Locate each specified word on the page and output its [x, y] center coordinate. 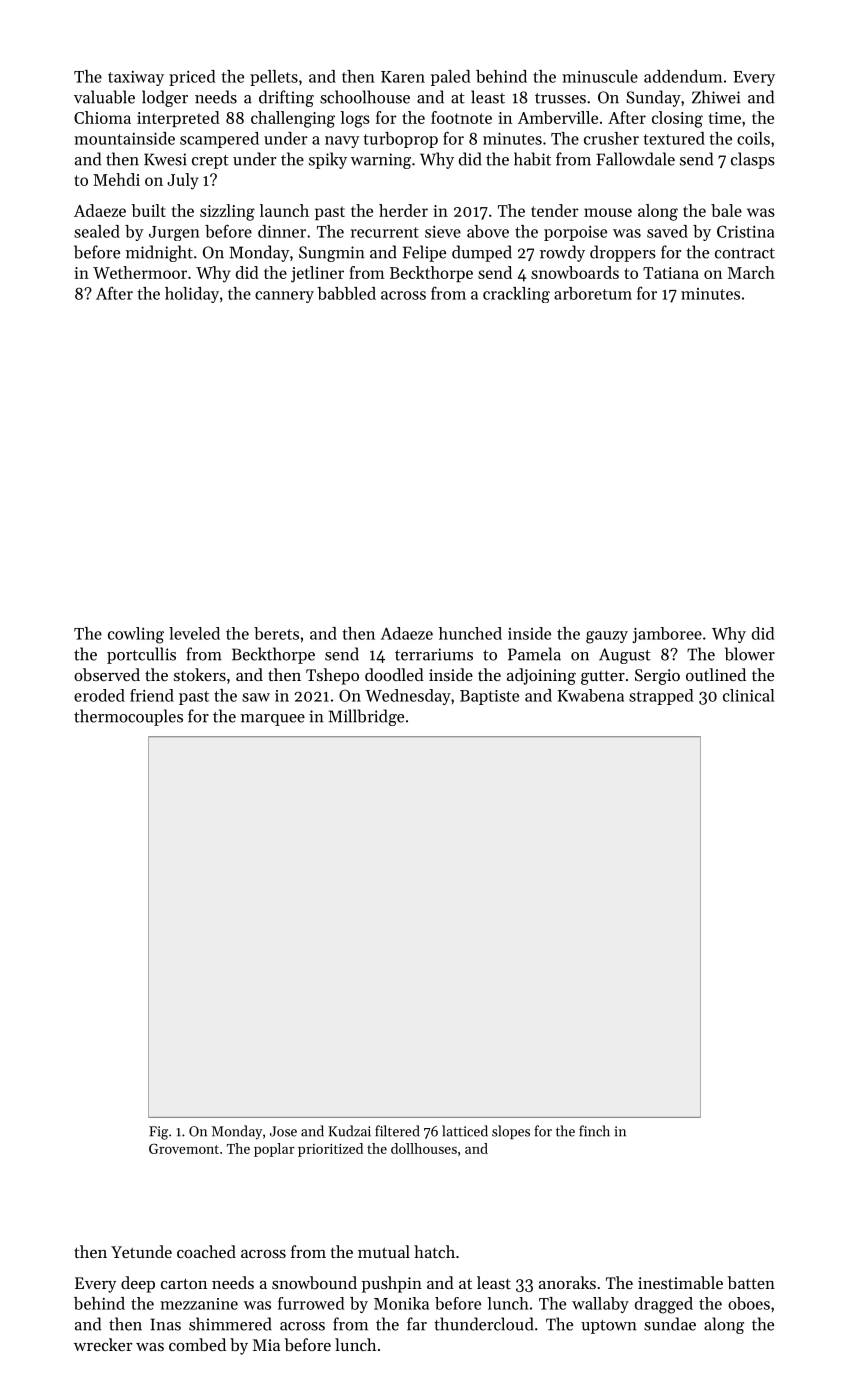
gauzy [607, 637]
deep [138, 1284]
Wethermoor [140, 272]
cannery [284, 297]
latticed [465, 1131]
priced [192, 78]
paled [450, 78]
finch [594, 1131]
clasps [753, 160]
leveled [194, 633]
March [751, 272]
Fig [158, 1133]
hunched [470, 633]
